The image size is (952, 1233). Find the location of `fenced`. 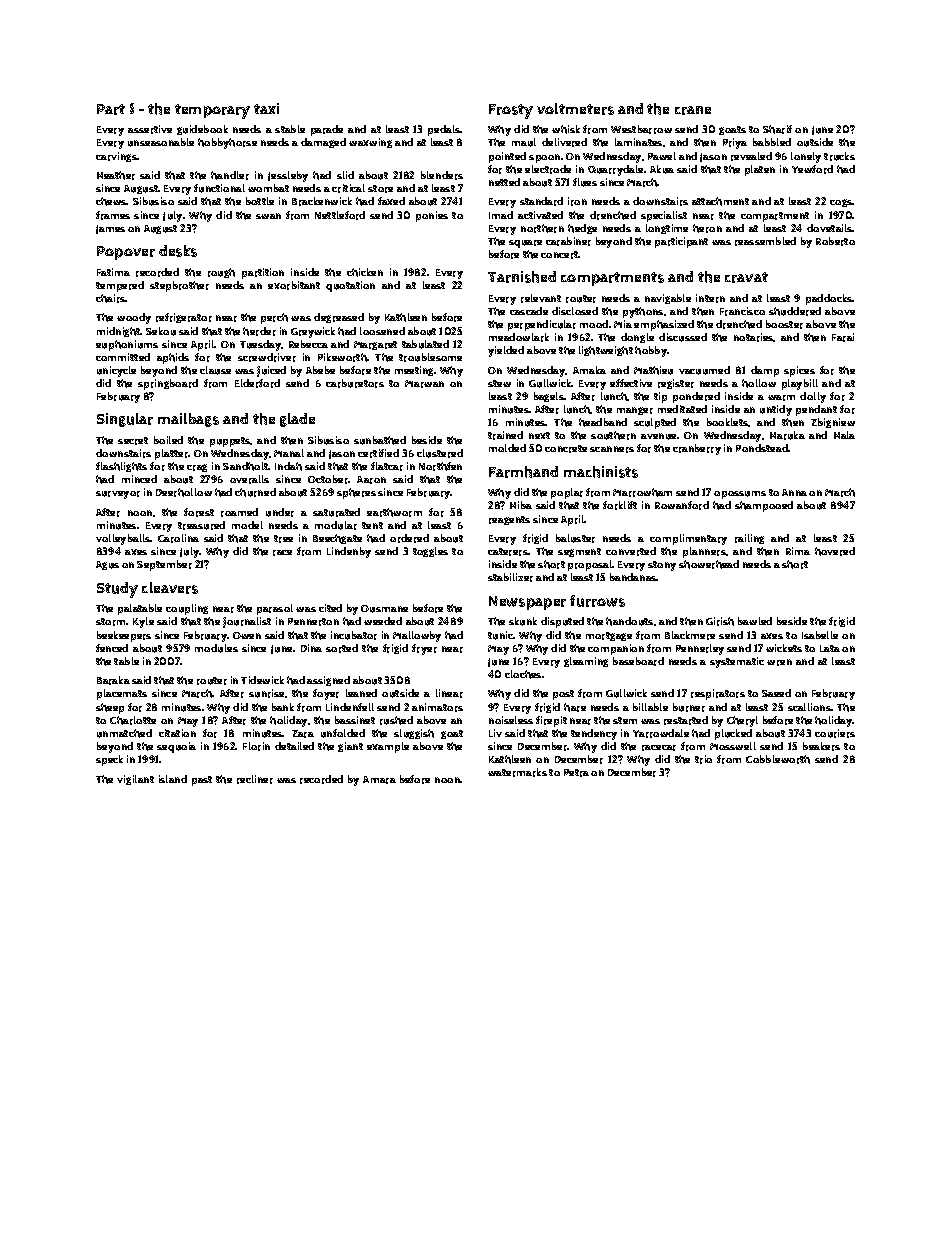

fenced is located at coordinates (112, 648).
